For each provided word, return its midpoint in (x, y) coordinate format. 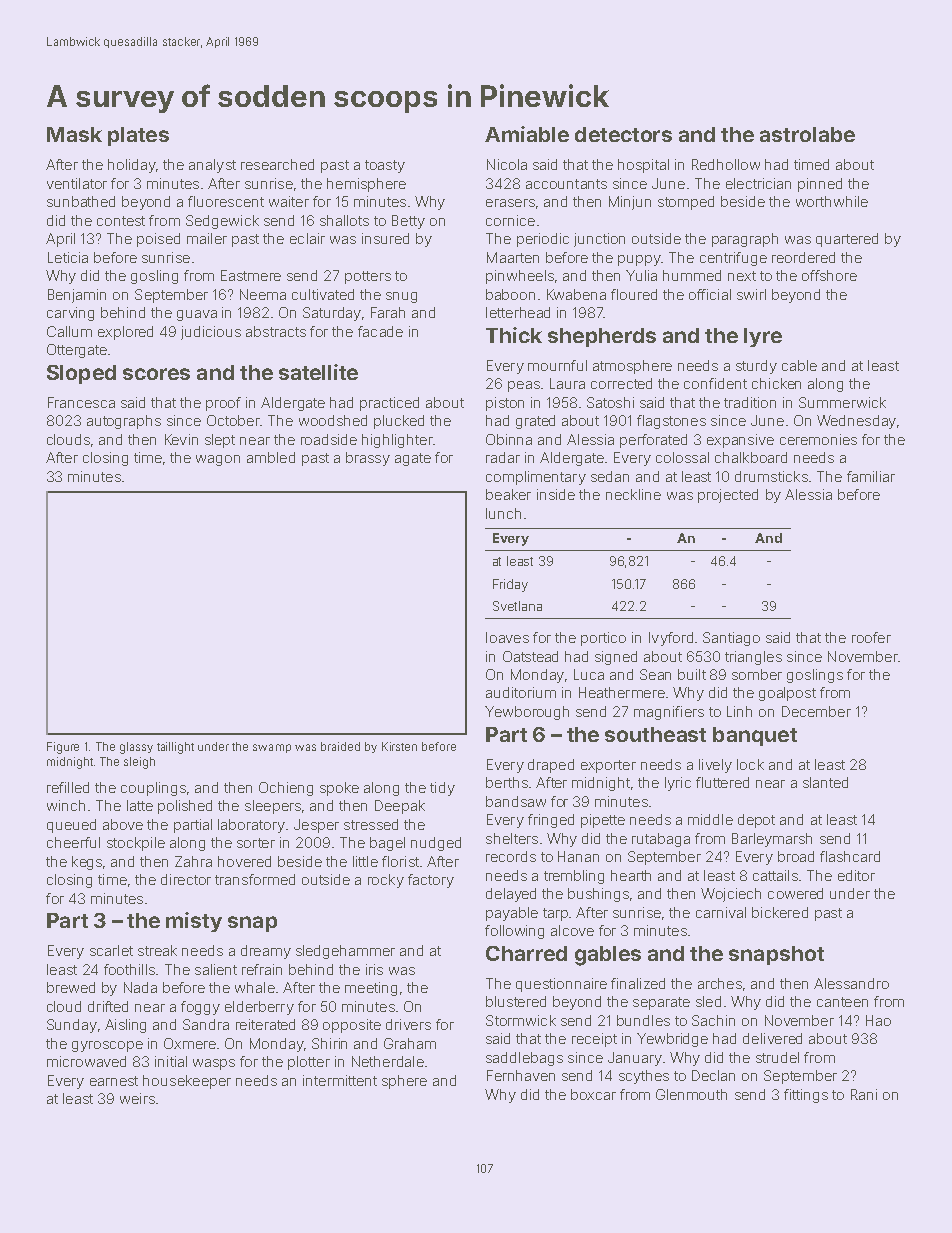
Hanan (578, 856)
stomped (686, 203)
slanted (825, 782)
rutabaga (661, 840)
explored (125, 333)
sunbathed (81, 201)
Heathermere (622, 692)
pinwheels (520, 277)
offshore (829, 275)
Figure (63, 748)
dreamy (266, 952)
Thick (514, 335)
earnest (114, 1081)
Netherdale (388, 1061)
